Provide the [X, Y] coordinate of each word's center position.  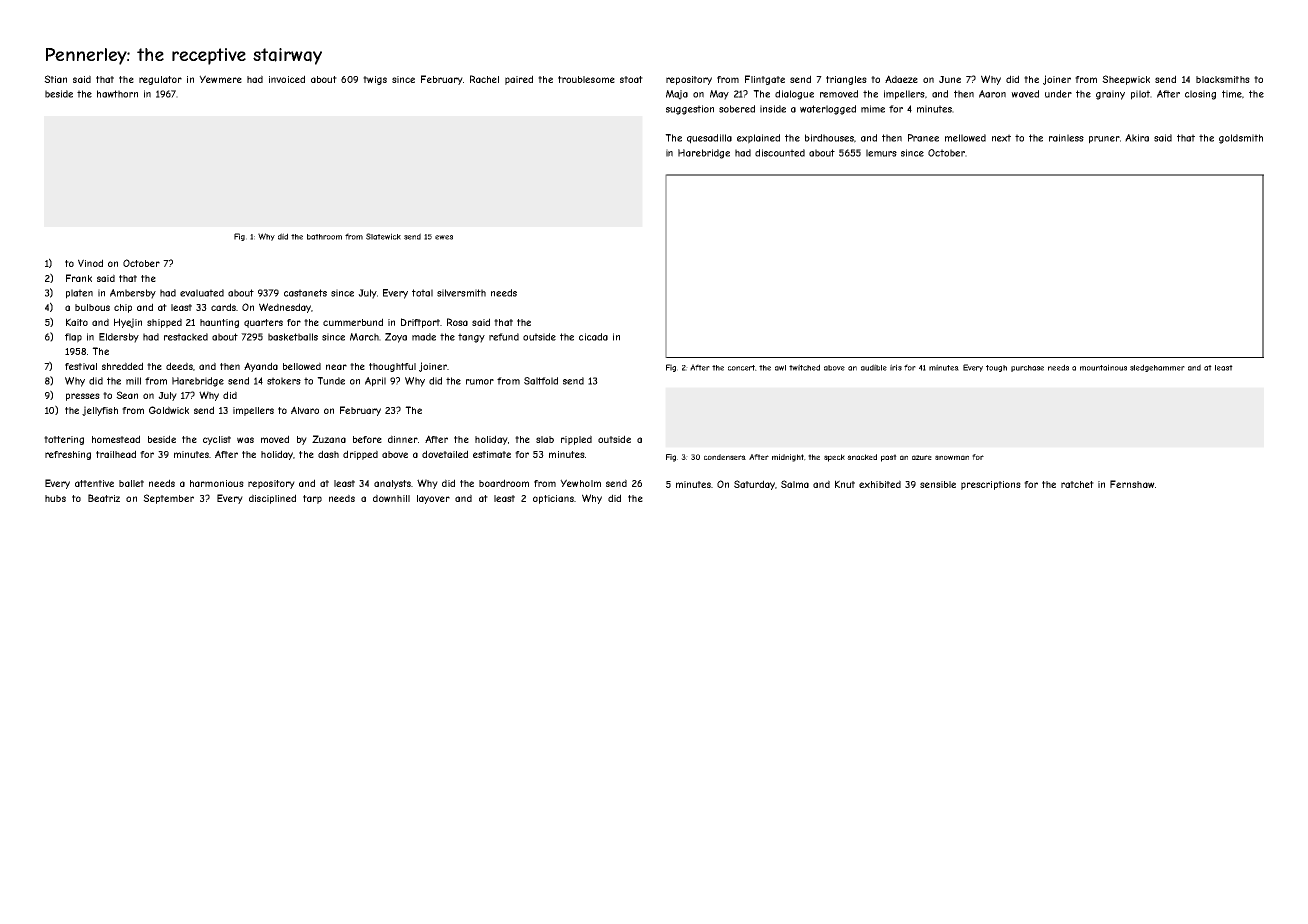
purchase [1027, 368]
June [950, 79]
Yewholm [580, 483]
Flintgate [765, 80]
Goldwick [169, 410]
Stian [55, 79]
